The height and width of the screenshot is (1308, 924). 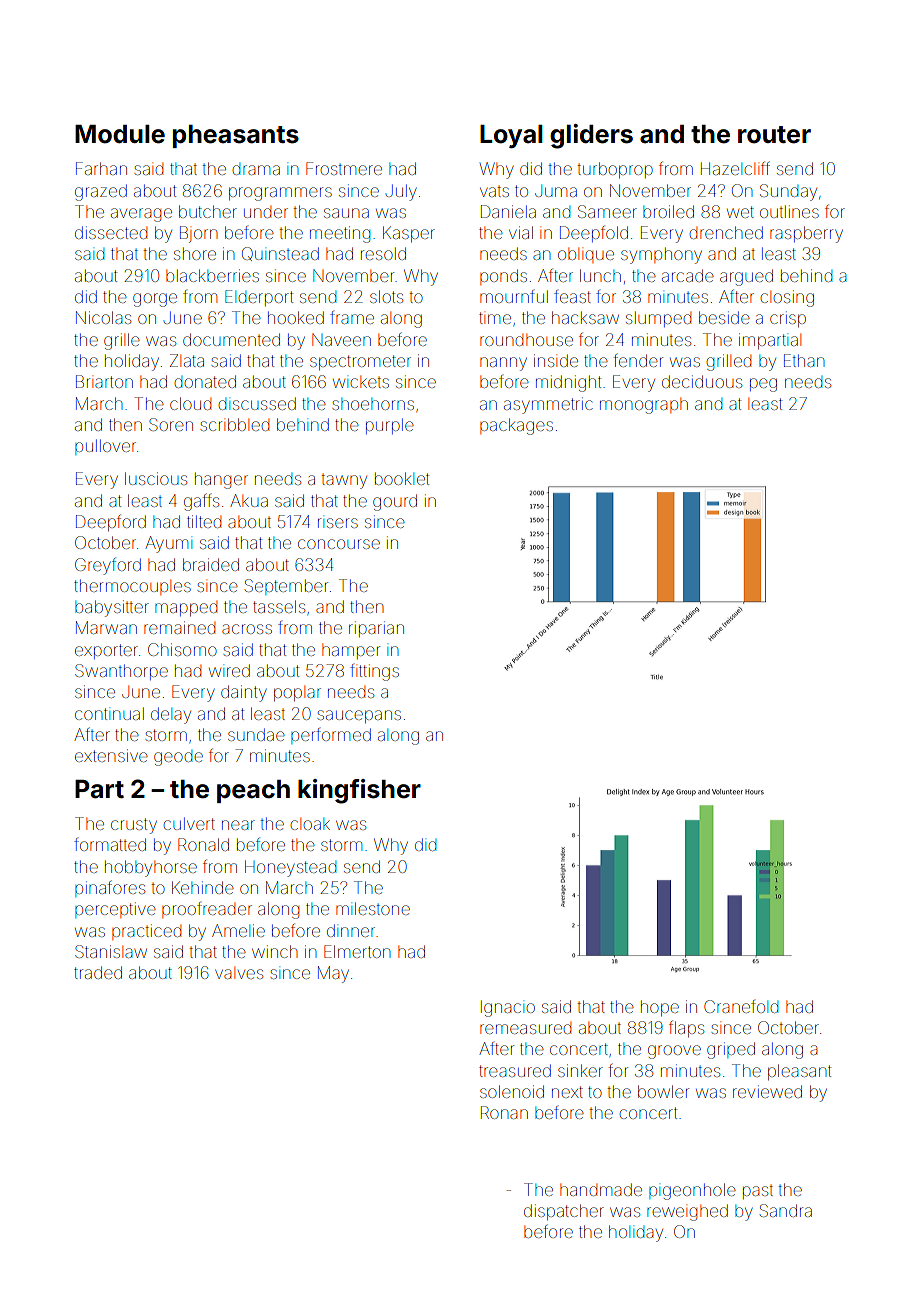 What do you see at coordinates (644, 406) in the screenshot?
I see `monograph` at bounding box center [644, 406].
